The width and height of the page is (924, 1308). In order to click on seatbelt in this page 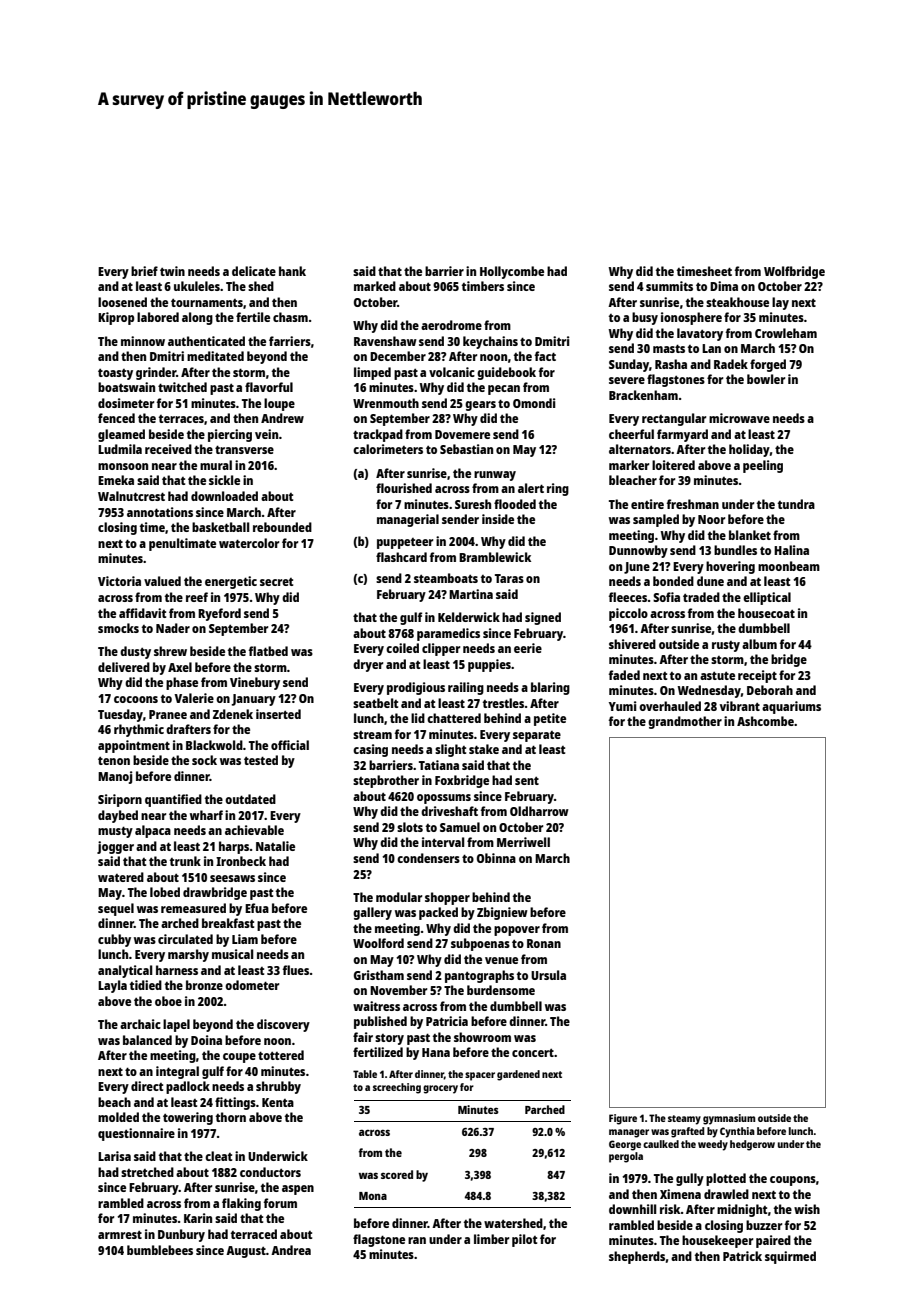, I will do `click(375, 703)`.
